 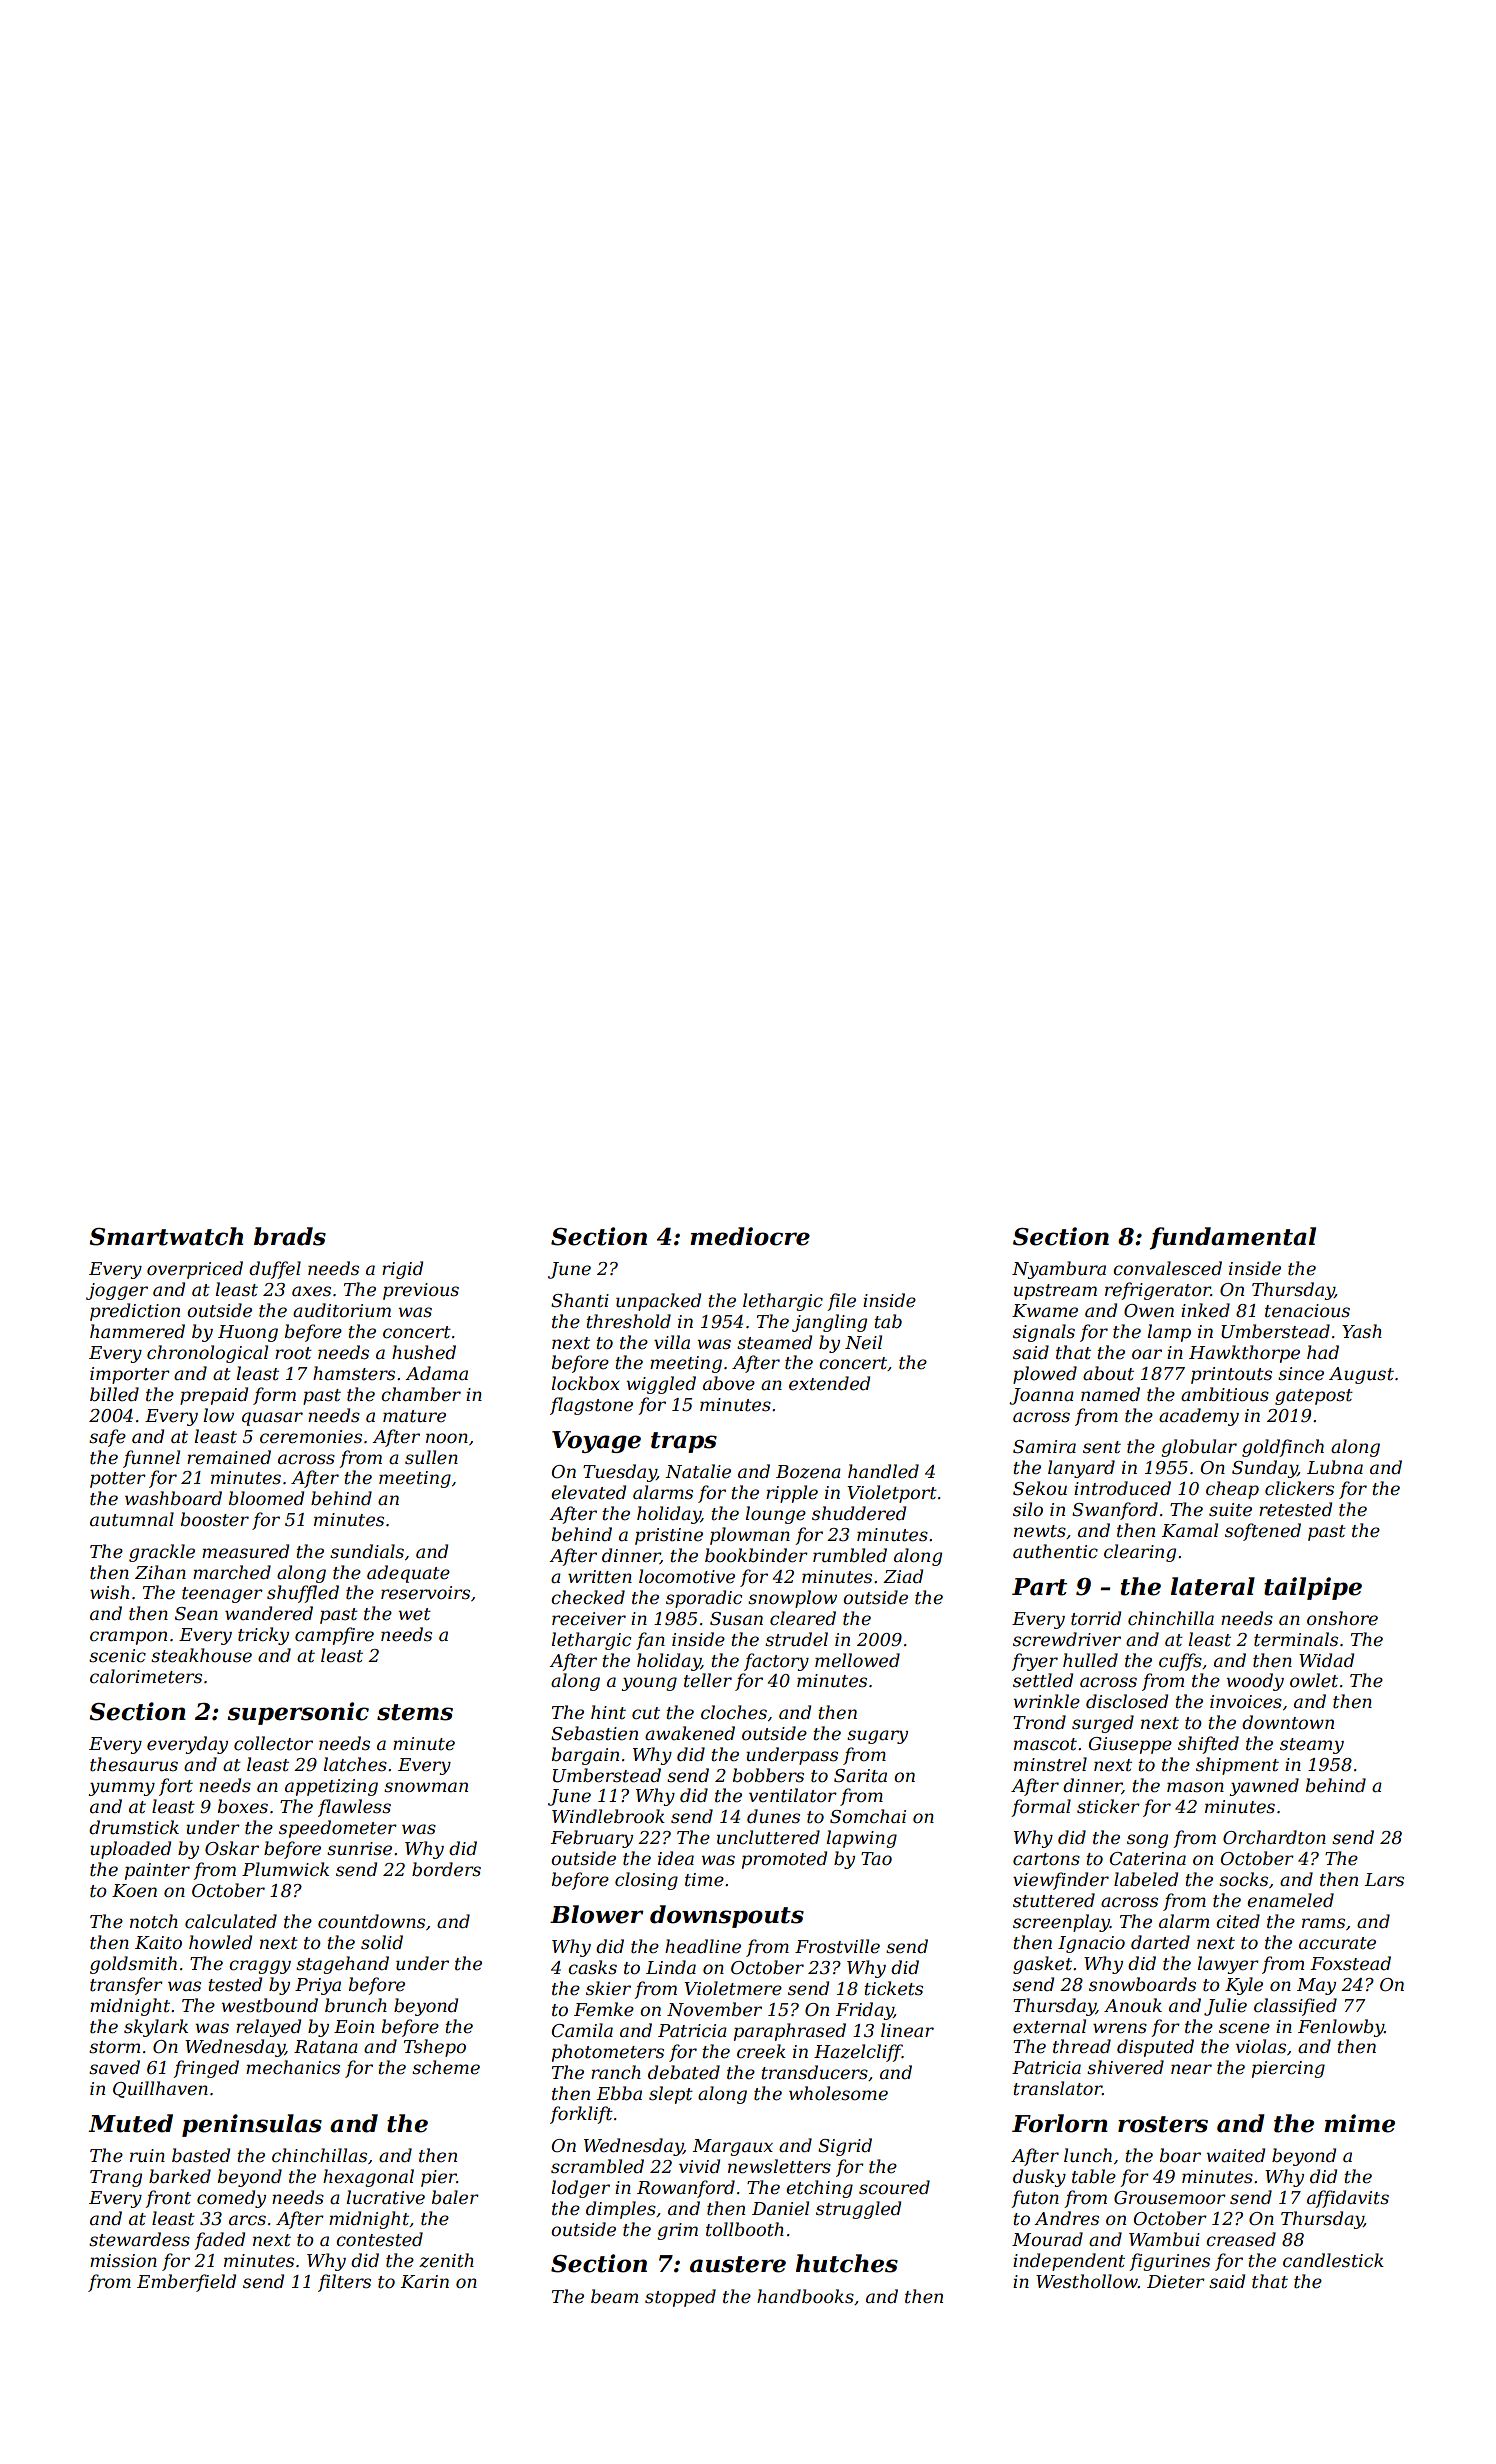 What do you see at coordinates (1233, 1238) in the screenshot?
I see `fundamental` at bounding box center [1233, 1238].
